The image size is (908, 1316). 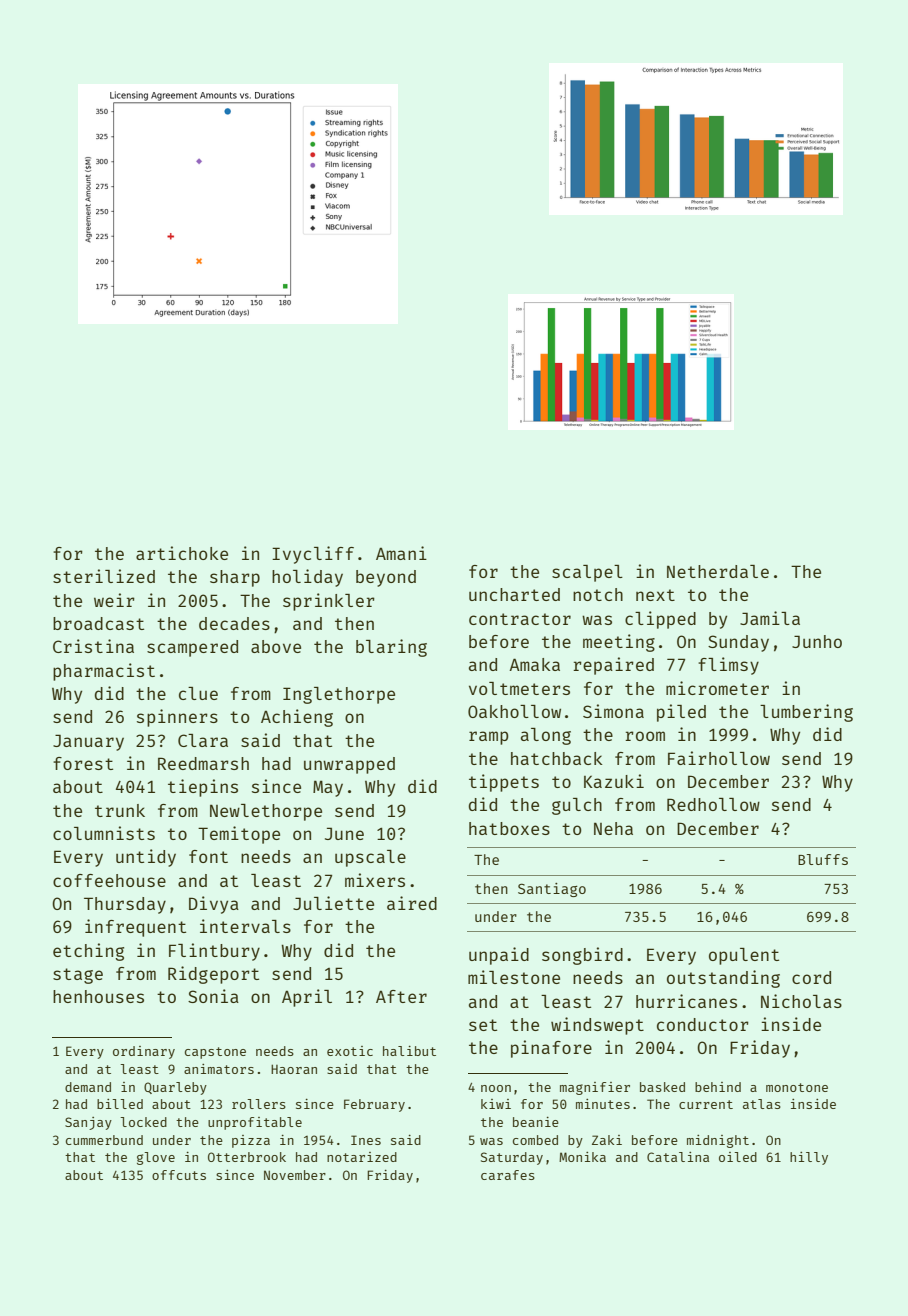 What do you see at coordinates (179, 1175) in the image?
I see `offcuts` at bounding box center [179, 1175].
